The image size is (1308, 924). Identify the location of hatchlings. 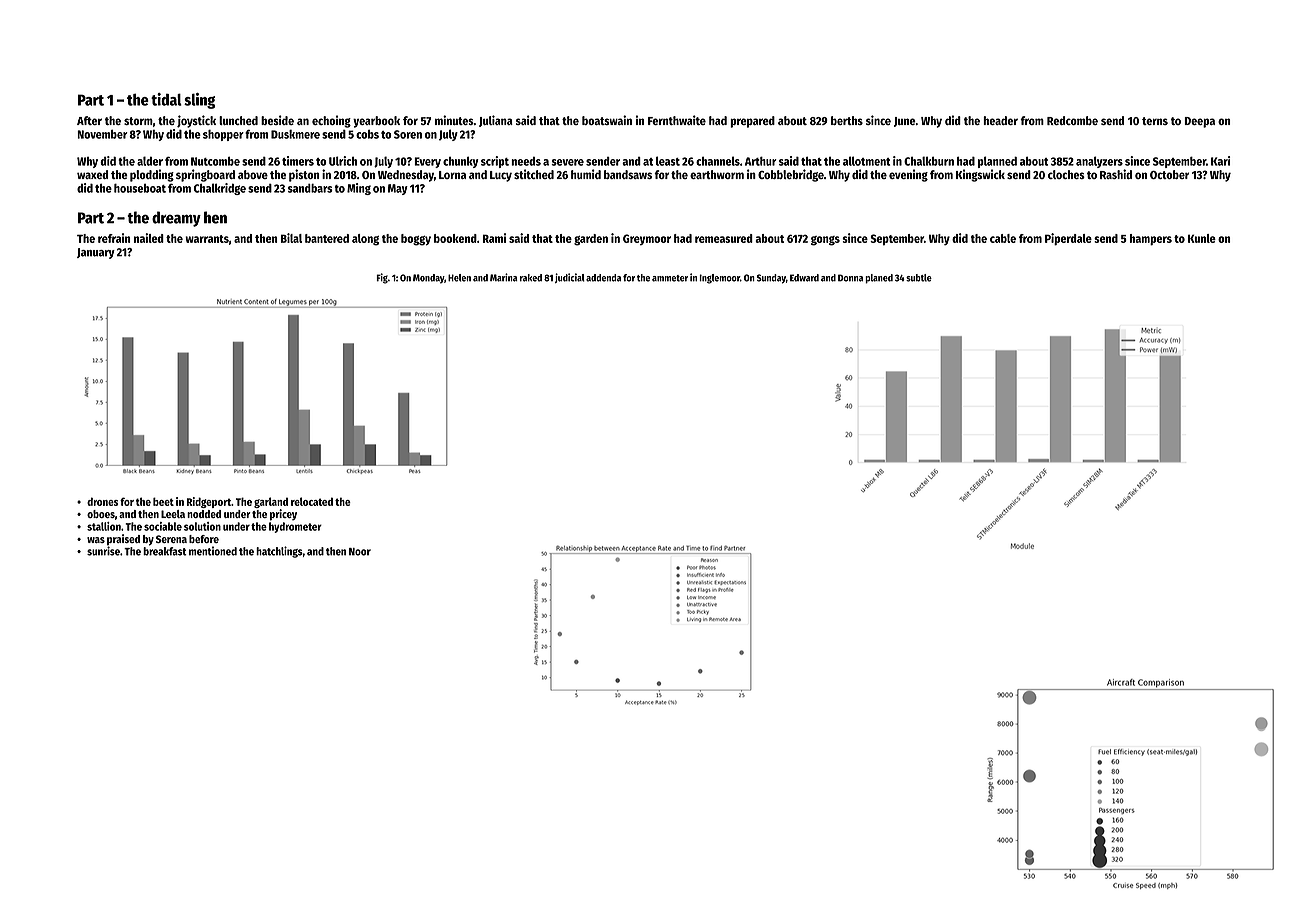
(279, 552).
